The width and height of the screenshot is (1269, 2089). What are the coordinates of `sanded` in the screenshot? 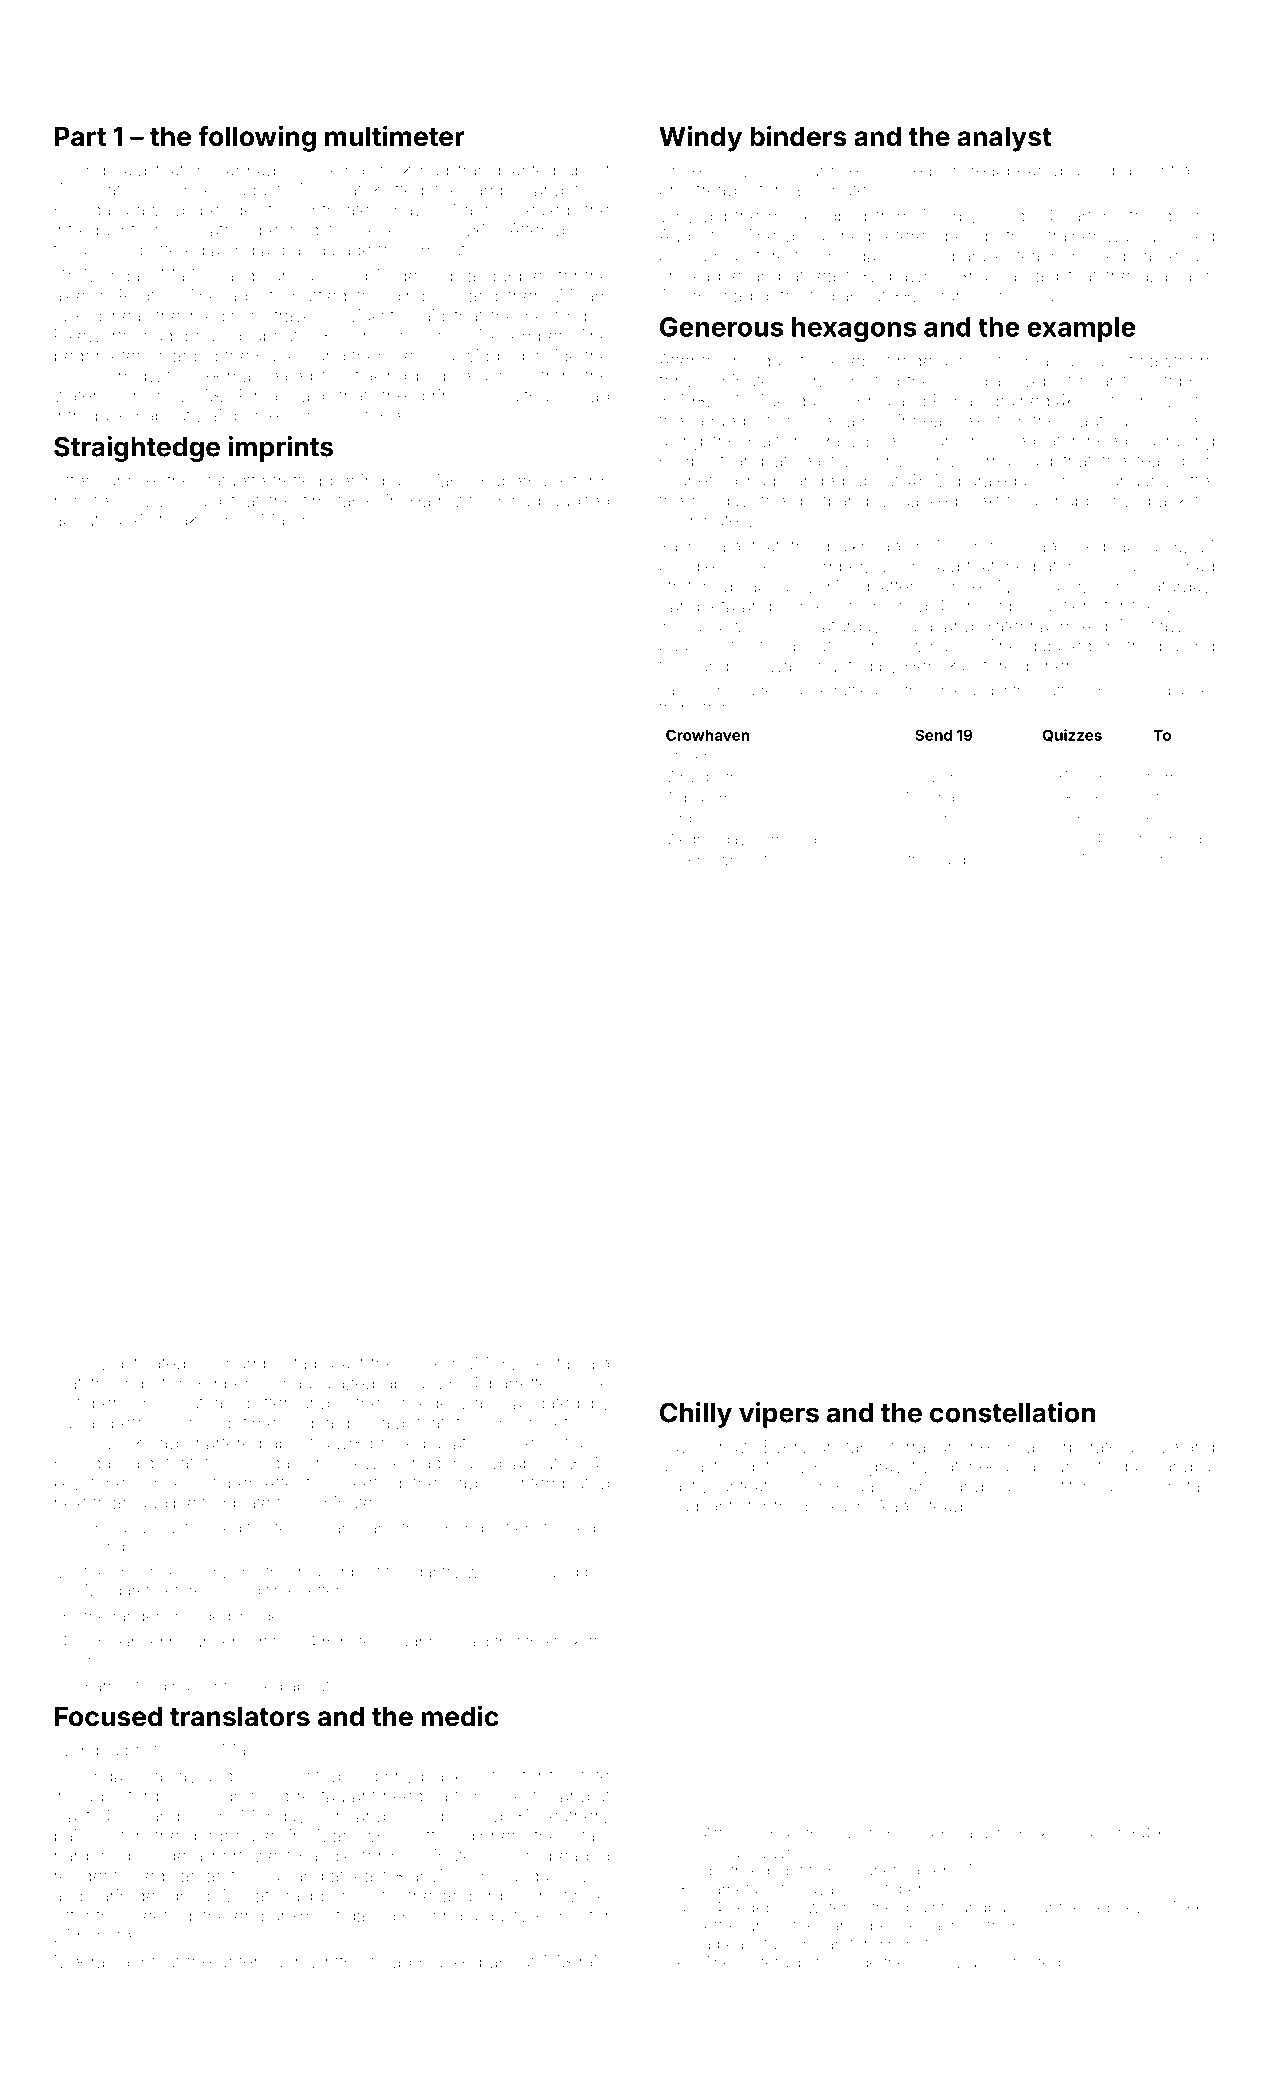 It's located at (815, 480).
